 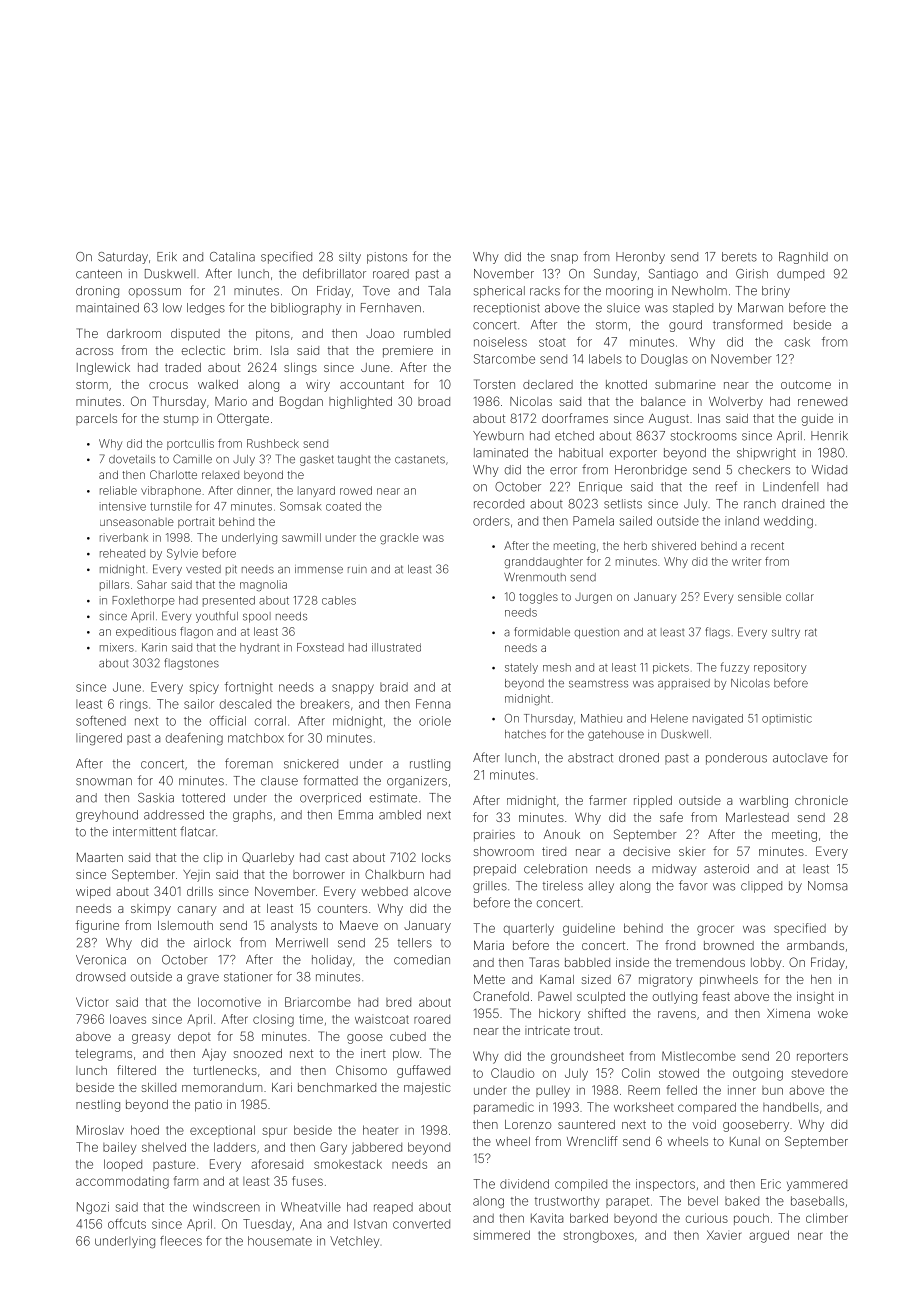 What do you see at coordinates (273, 1020) in the screenshot?
I see `closing` at bounding box center [273, 1020].
